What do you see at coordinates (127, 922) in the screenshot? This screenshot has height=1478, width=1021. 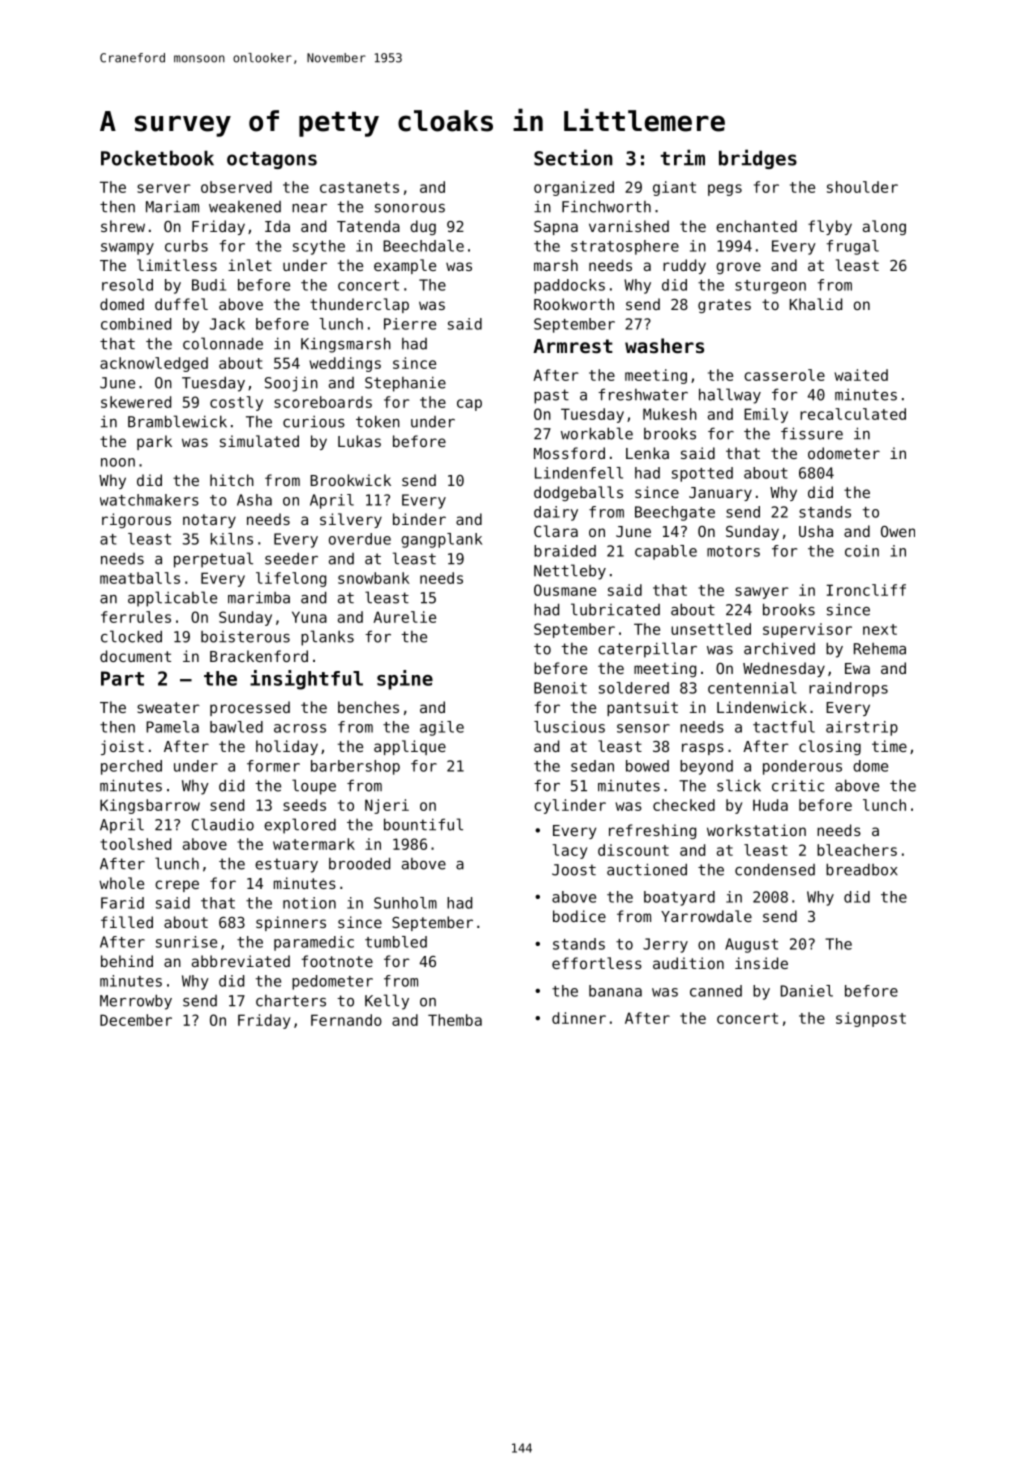 I see `filled` at bounding box center [127, 922].
